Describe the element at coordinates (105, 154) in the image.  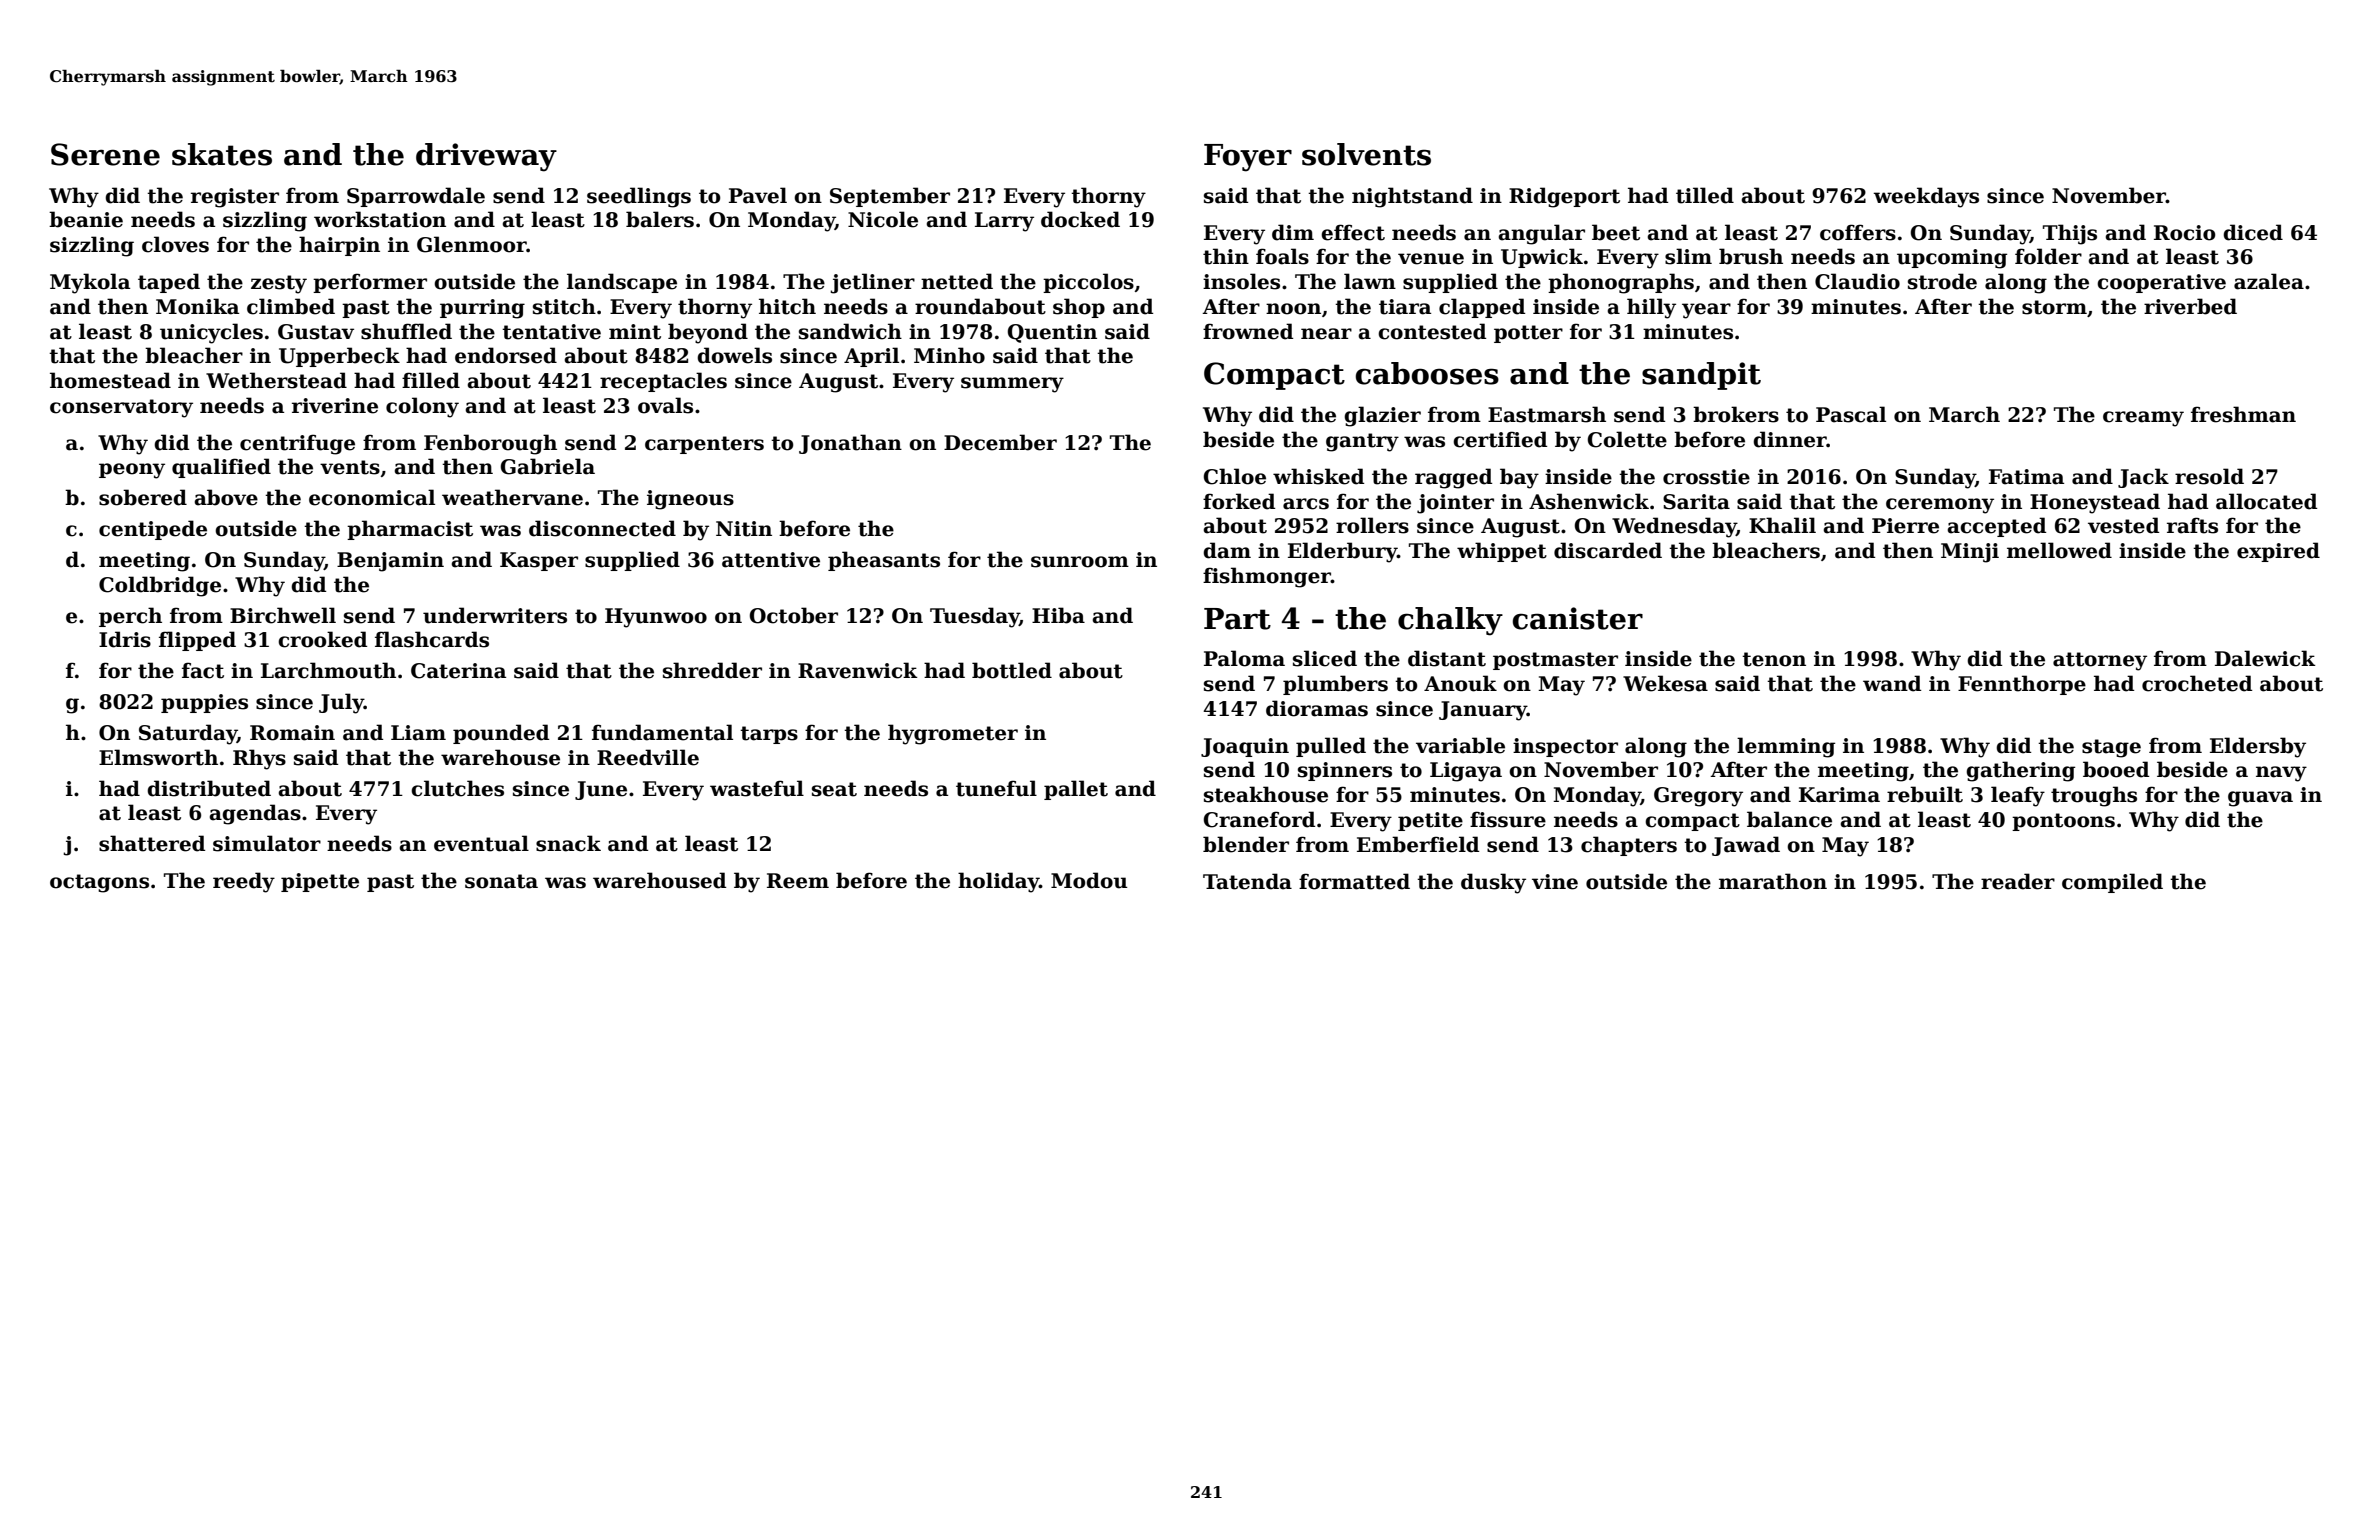
I see `Serene` at that location.
